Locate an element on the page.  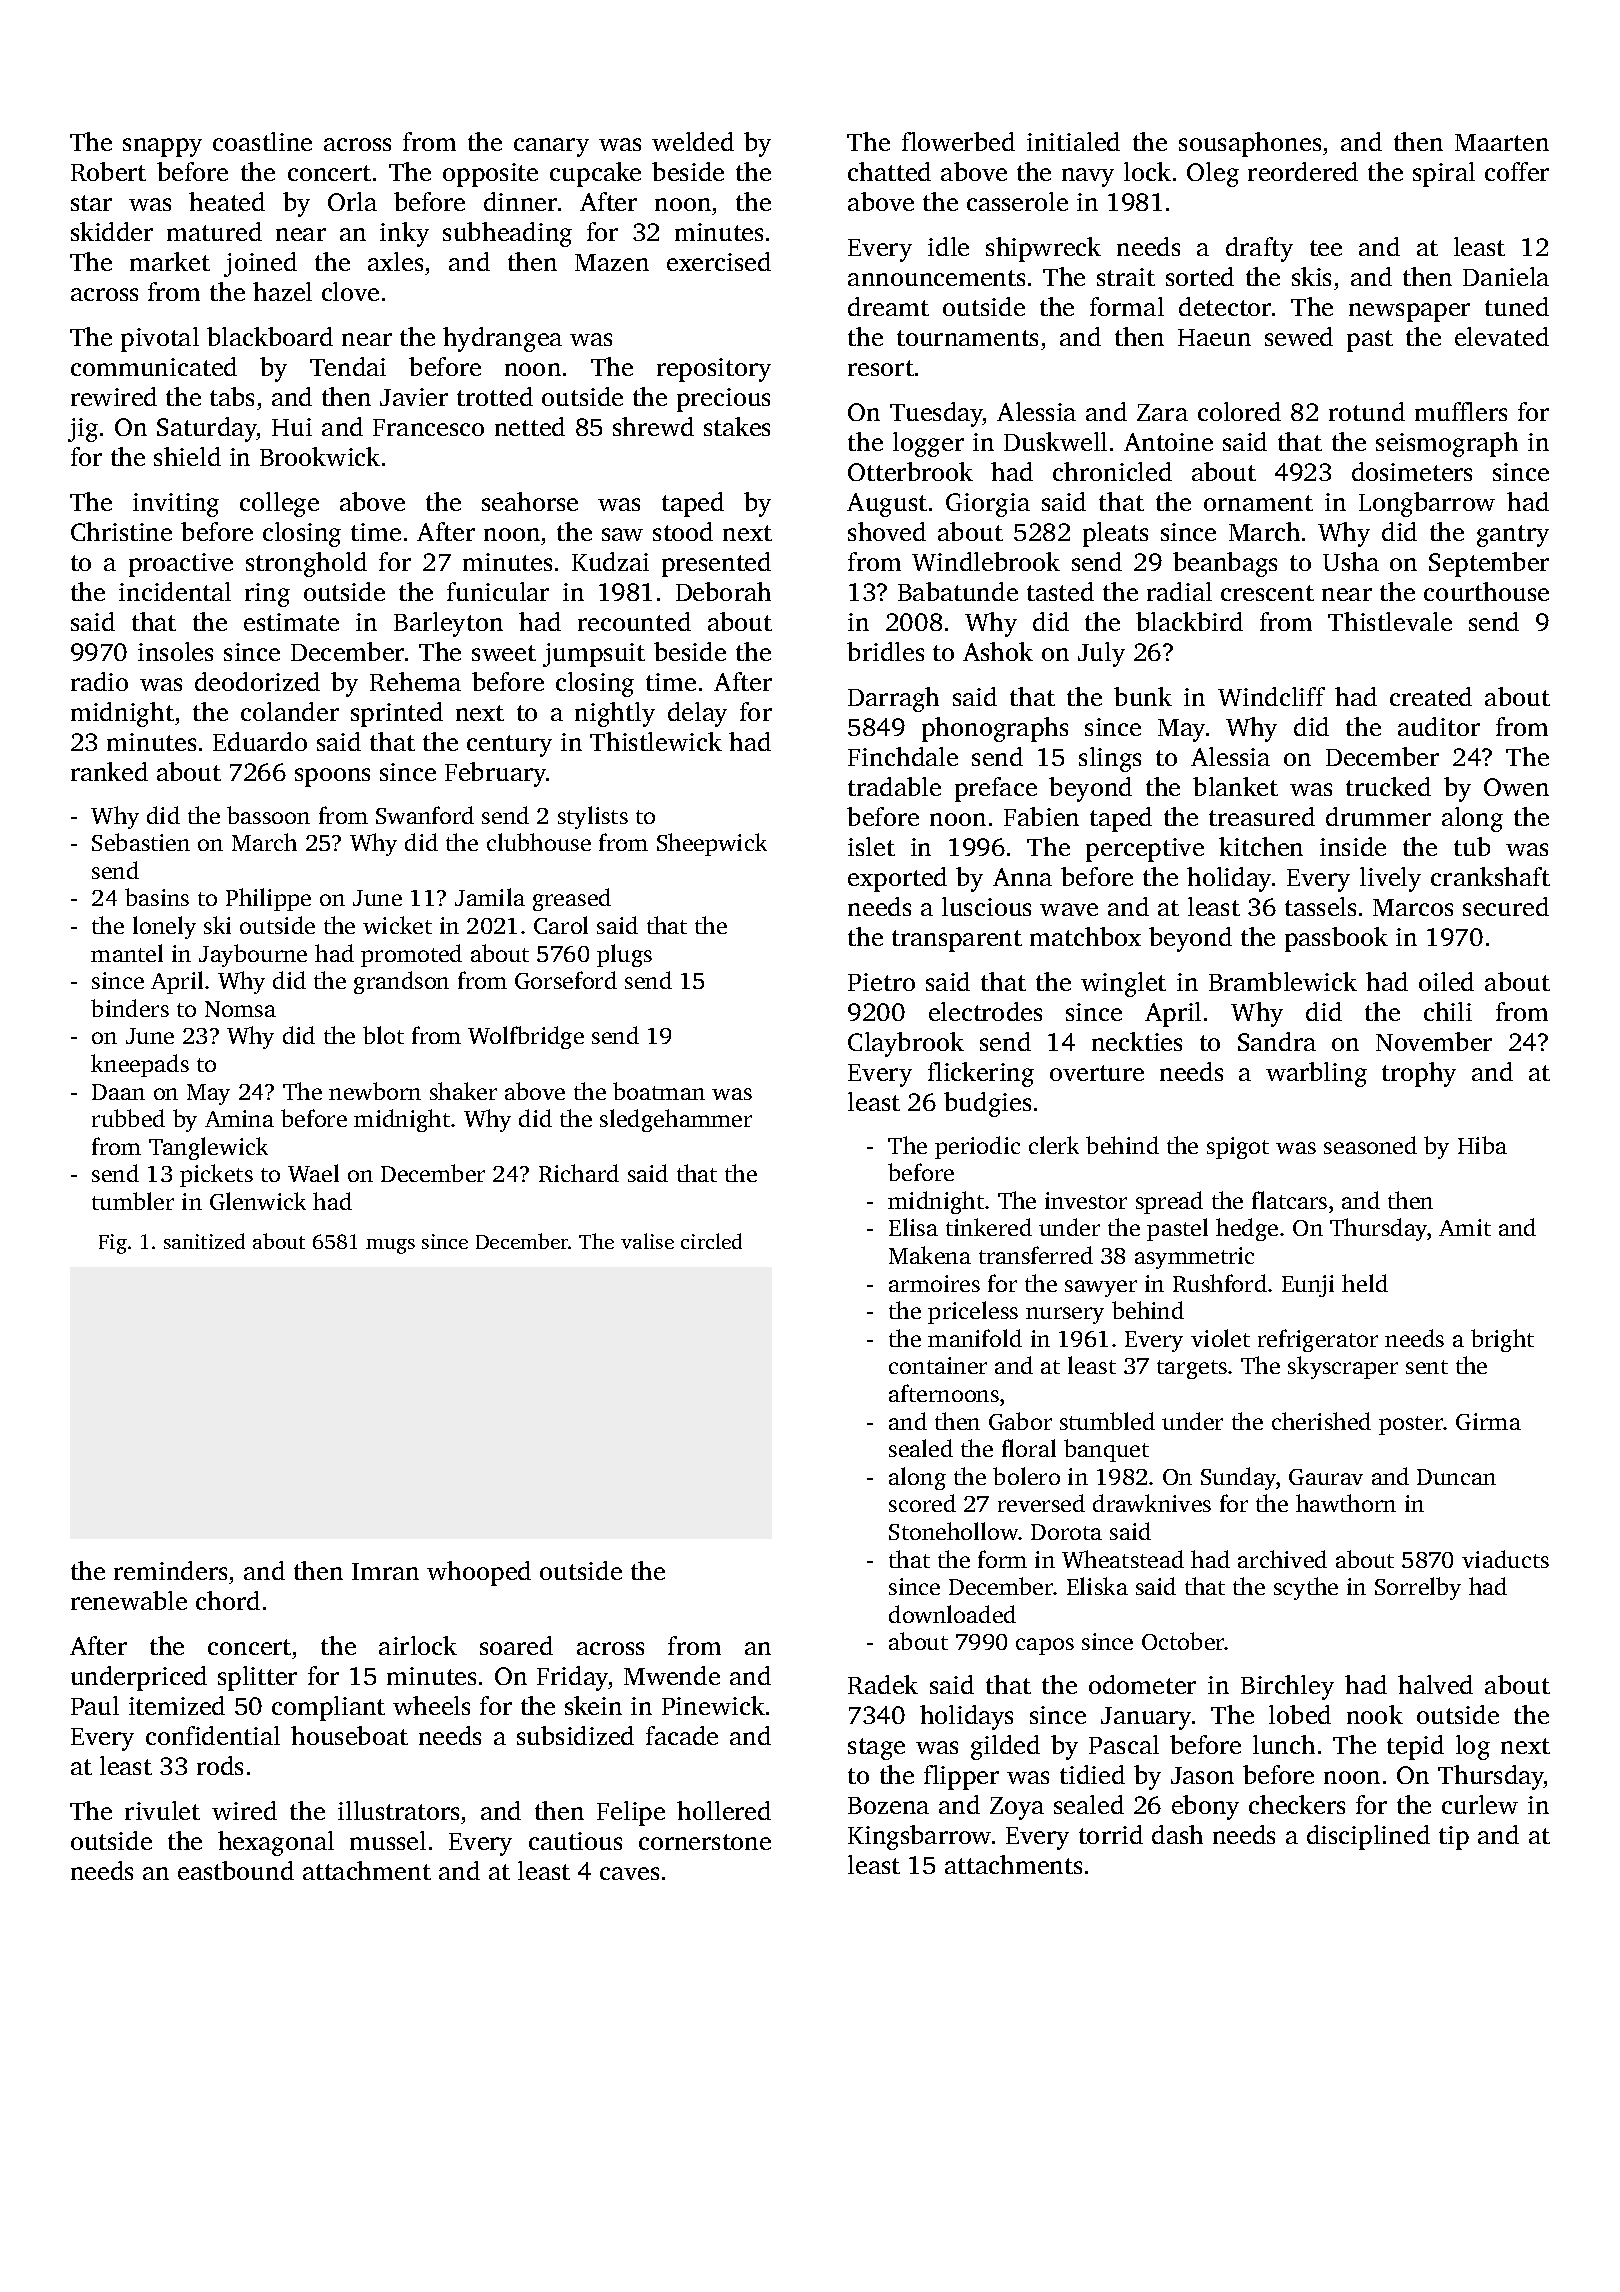
secured is located at coordinates (1506, 906).
